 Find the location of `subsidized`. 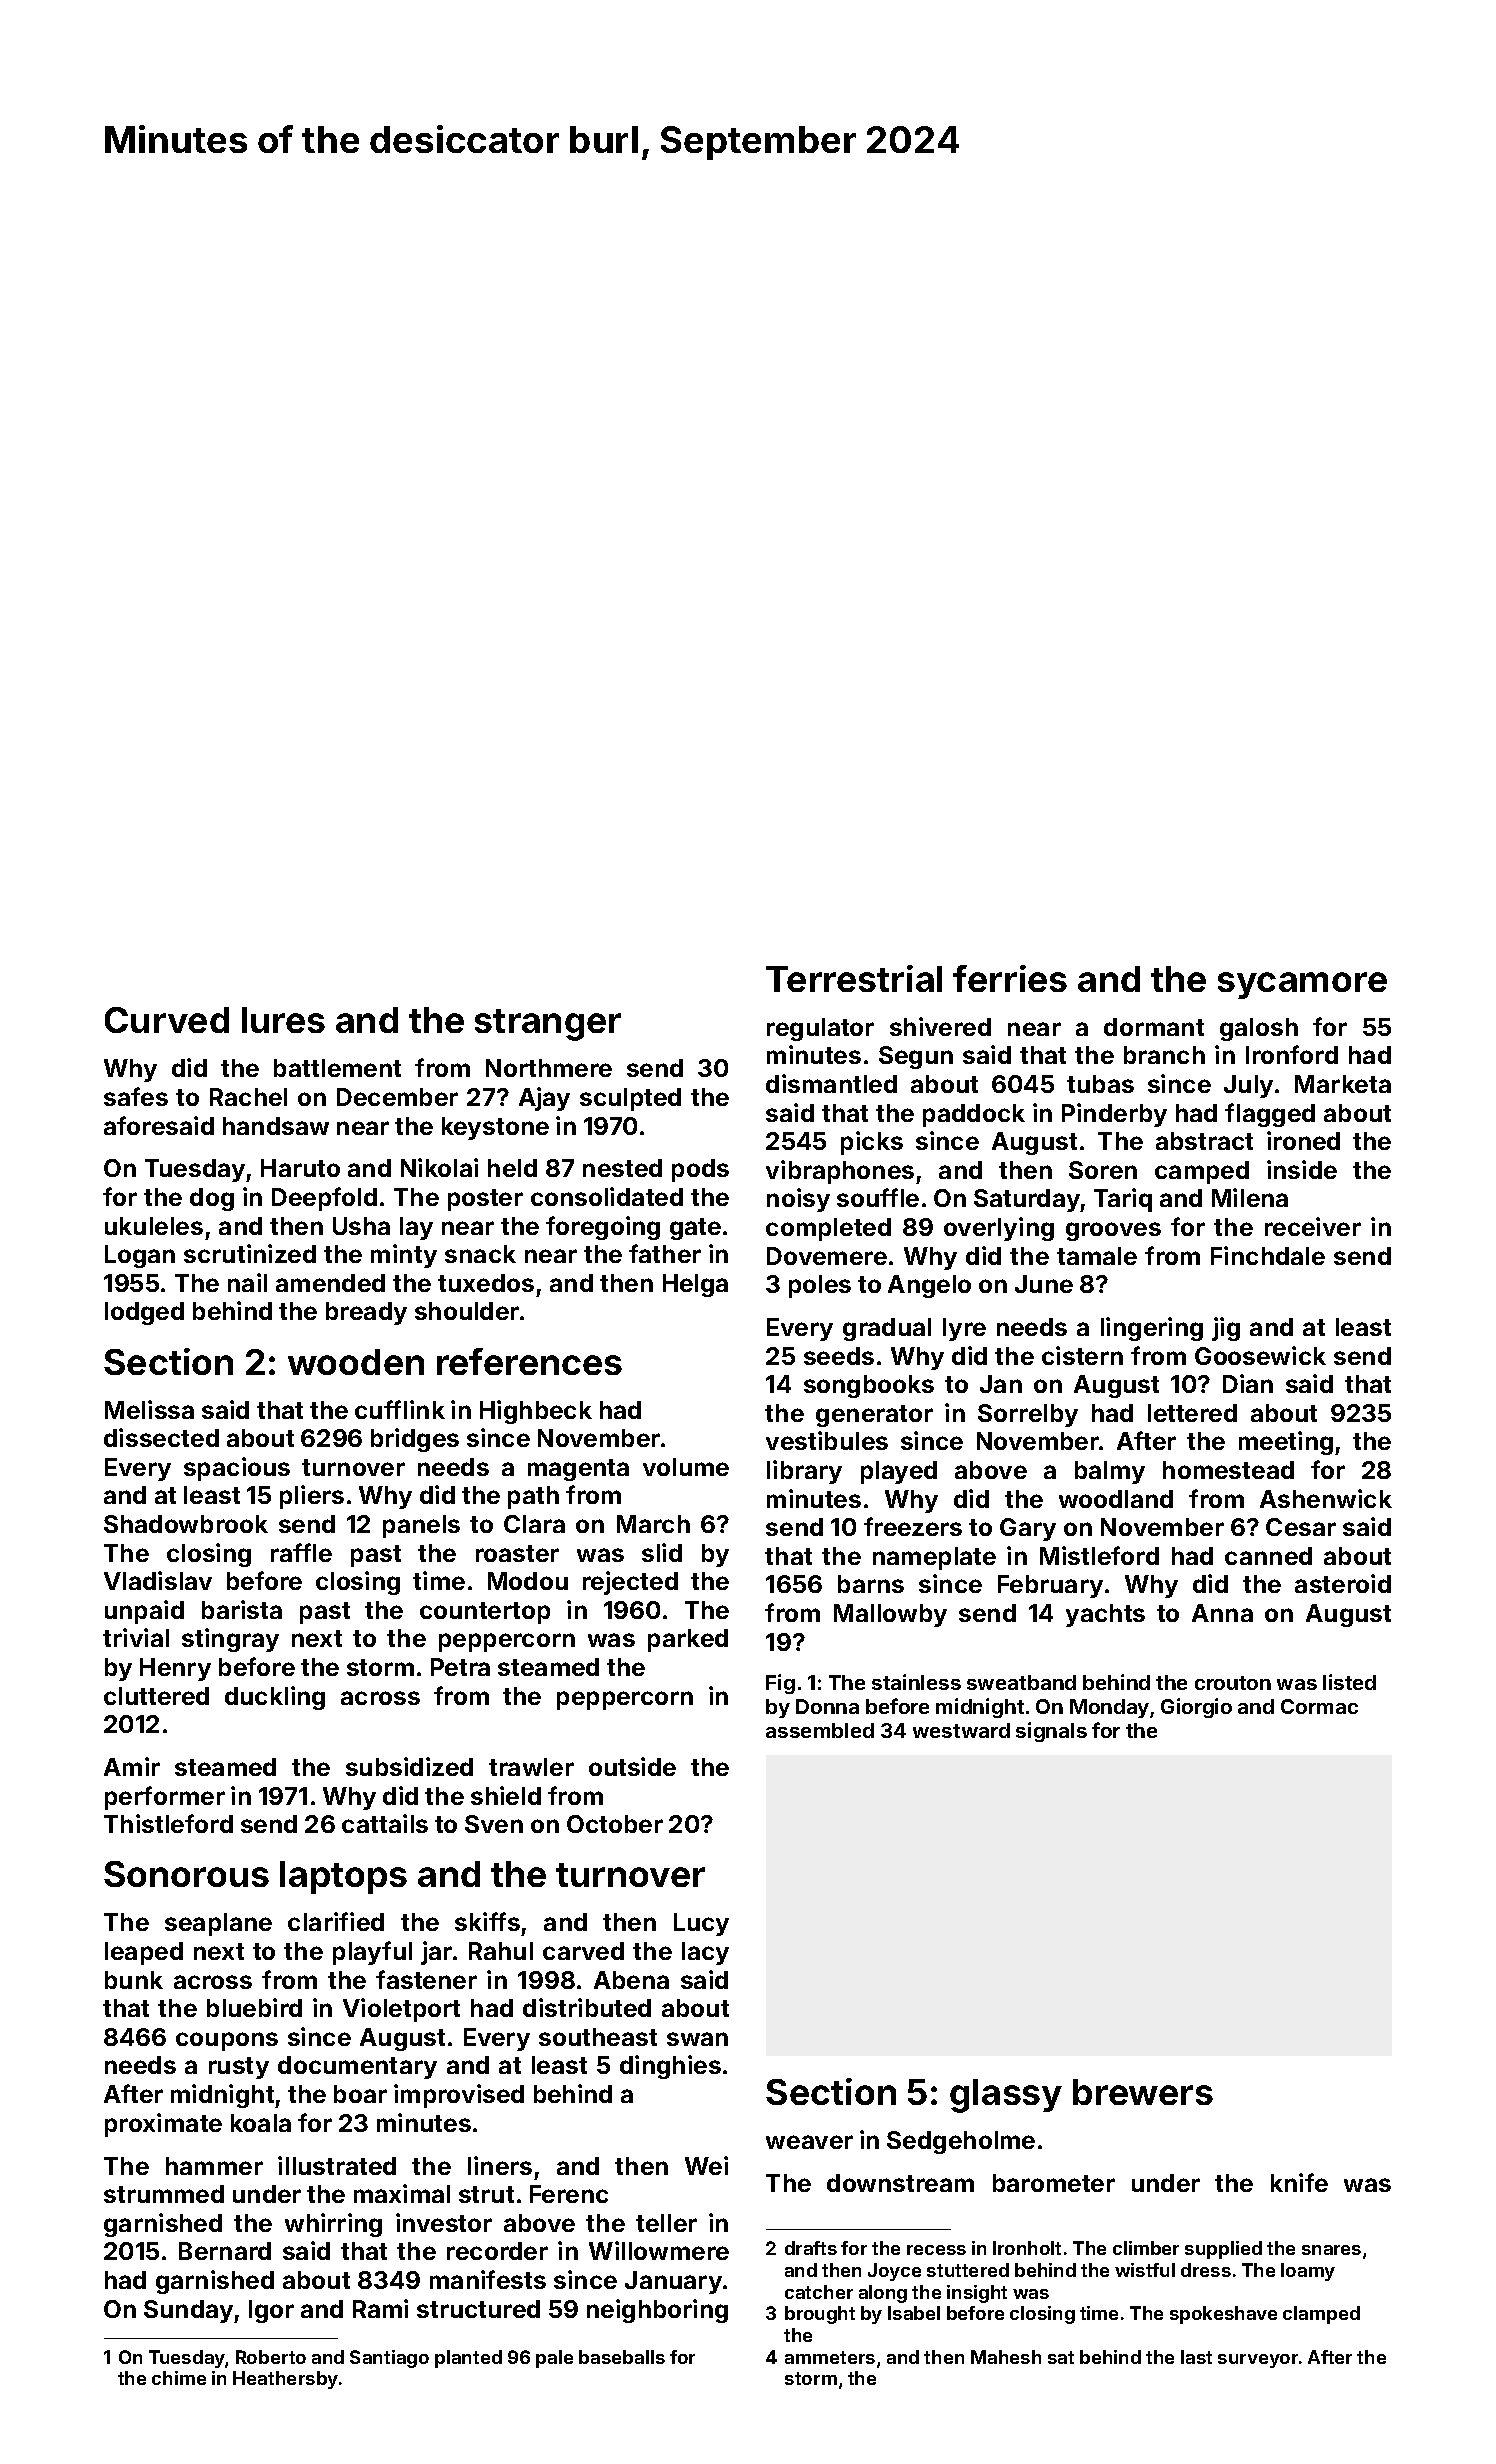

subsidized is located at coordinates (409, 1766).
